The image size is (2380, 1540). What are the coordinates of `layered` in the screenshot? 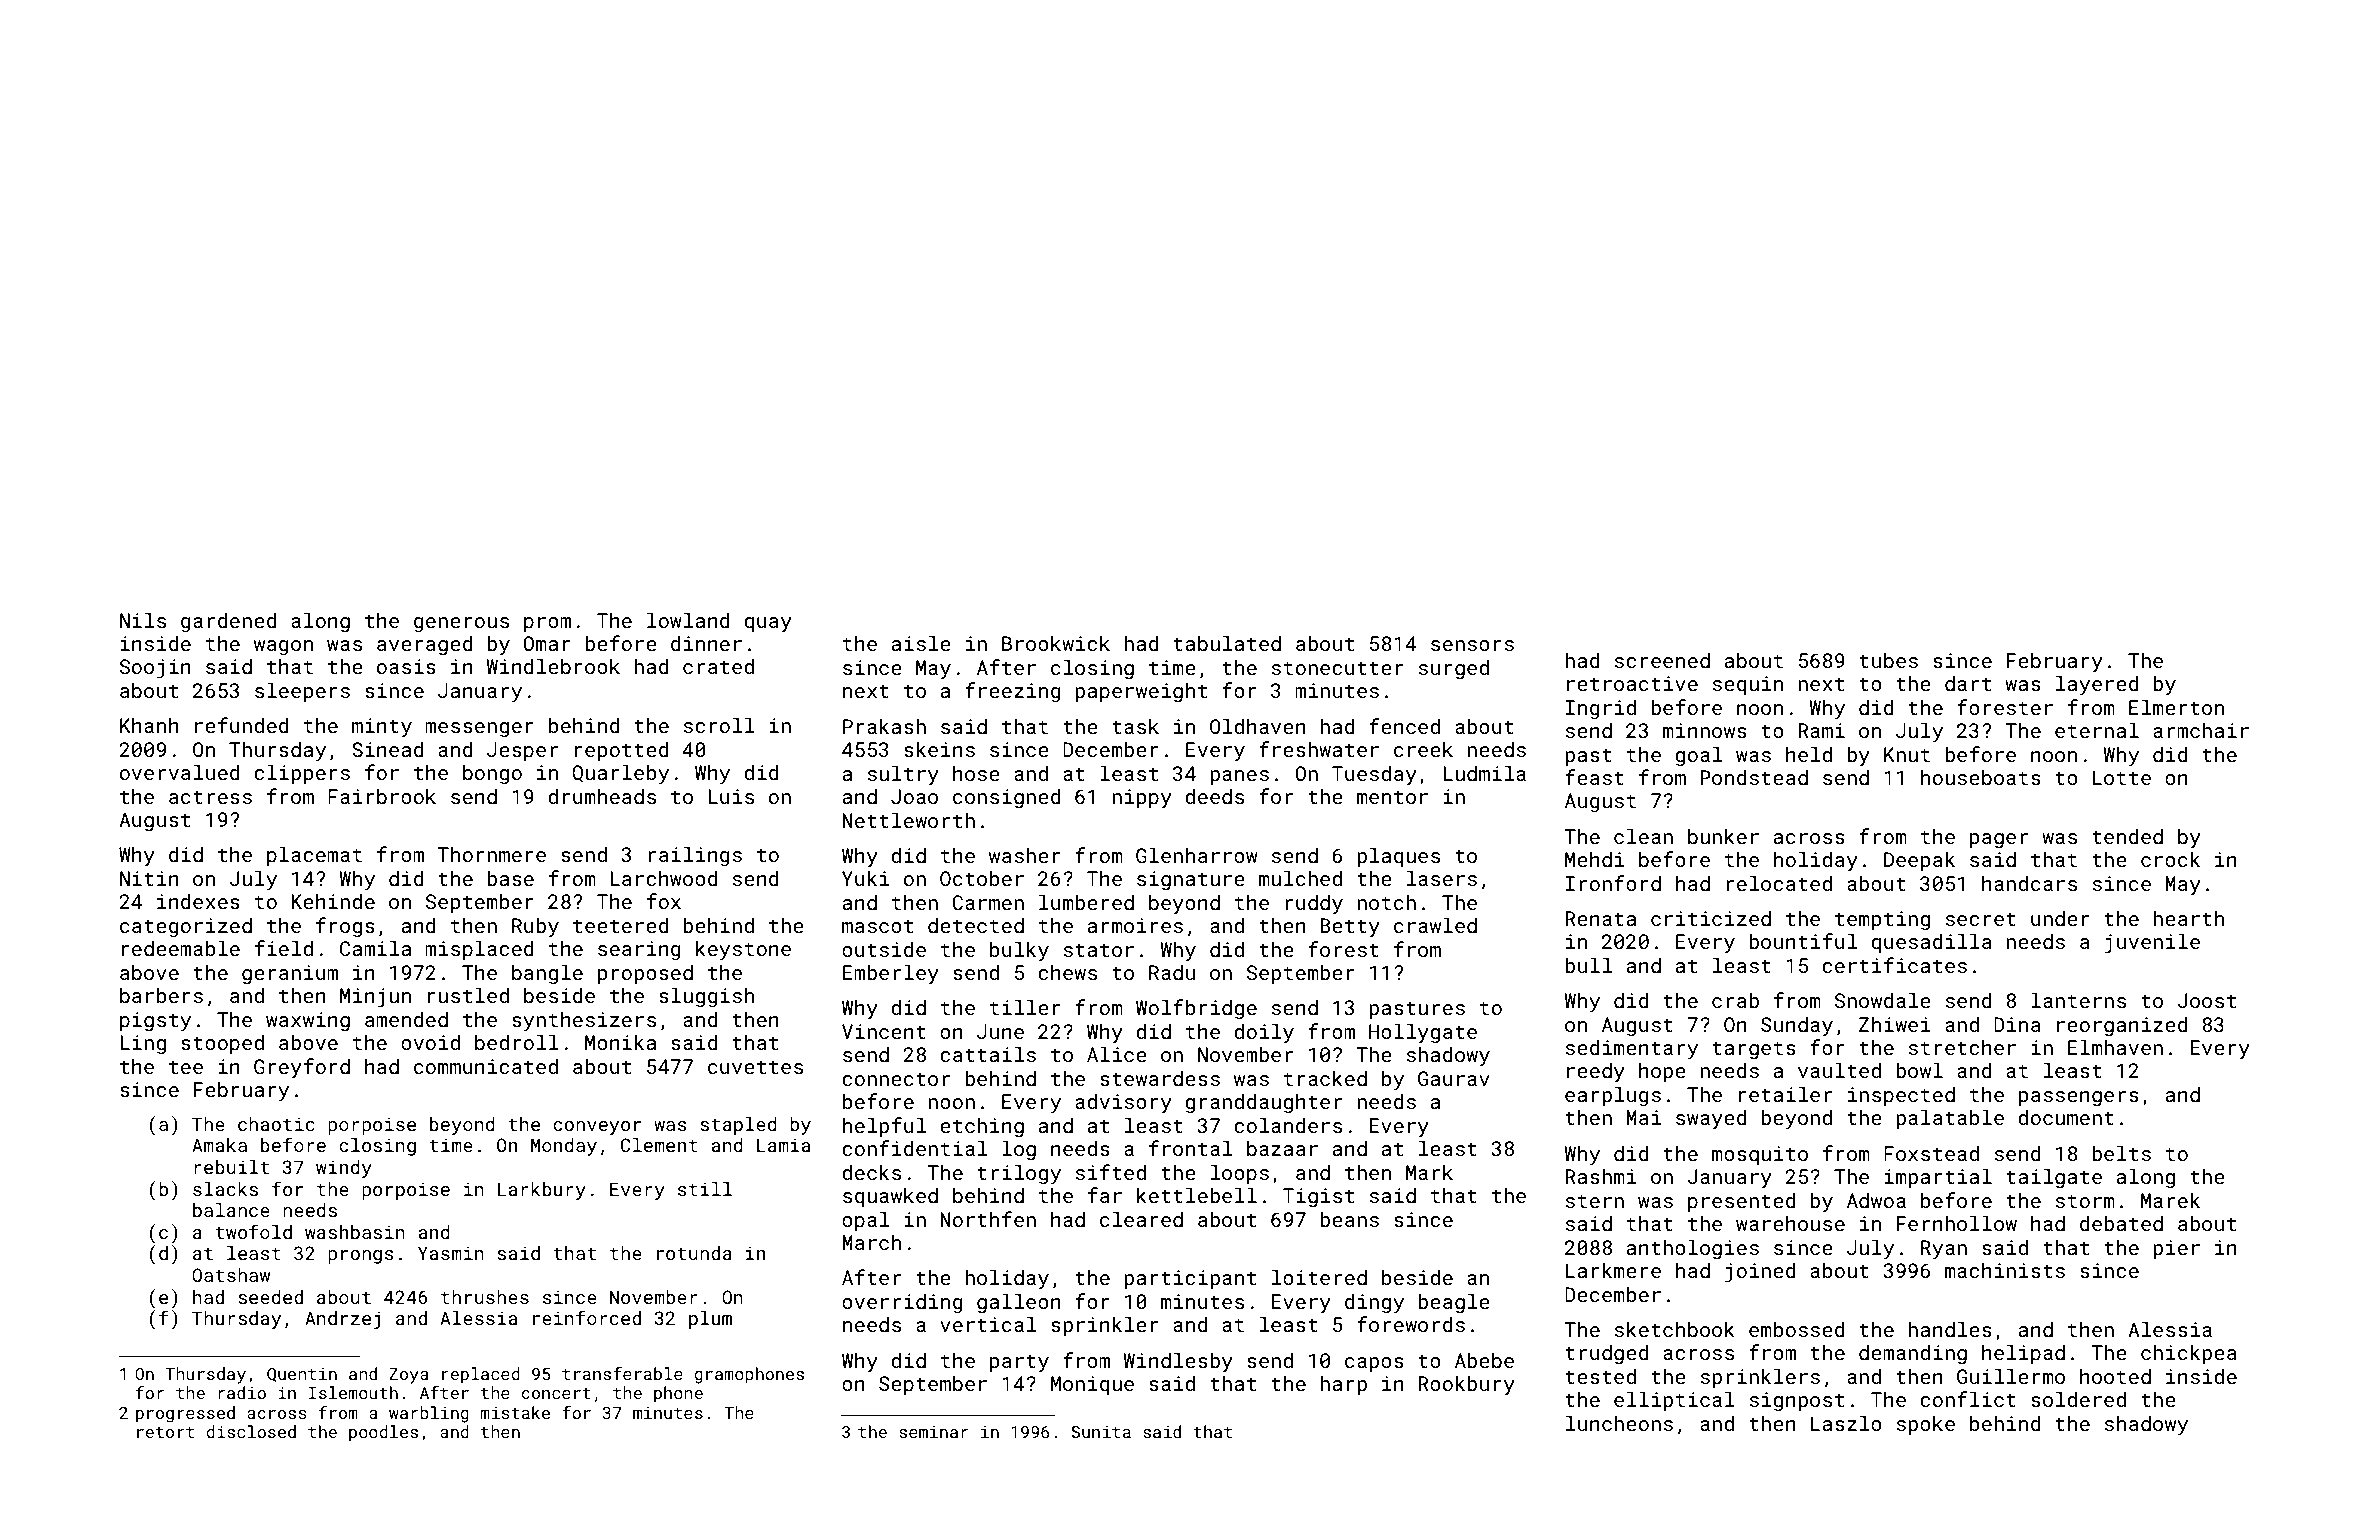 It's located at (2097, 685).
